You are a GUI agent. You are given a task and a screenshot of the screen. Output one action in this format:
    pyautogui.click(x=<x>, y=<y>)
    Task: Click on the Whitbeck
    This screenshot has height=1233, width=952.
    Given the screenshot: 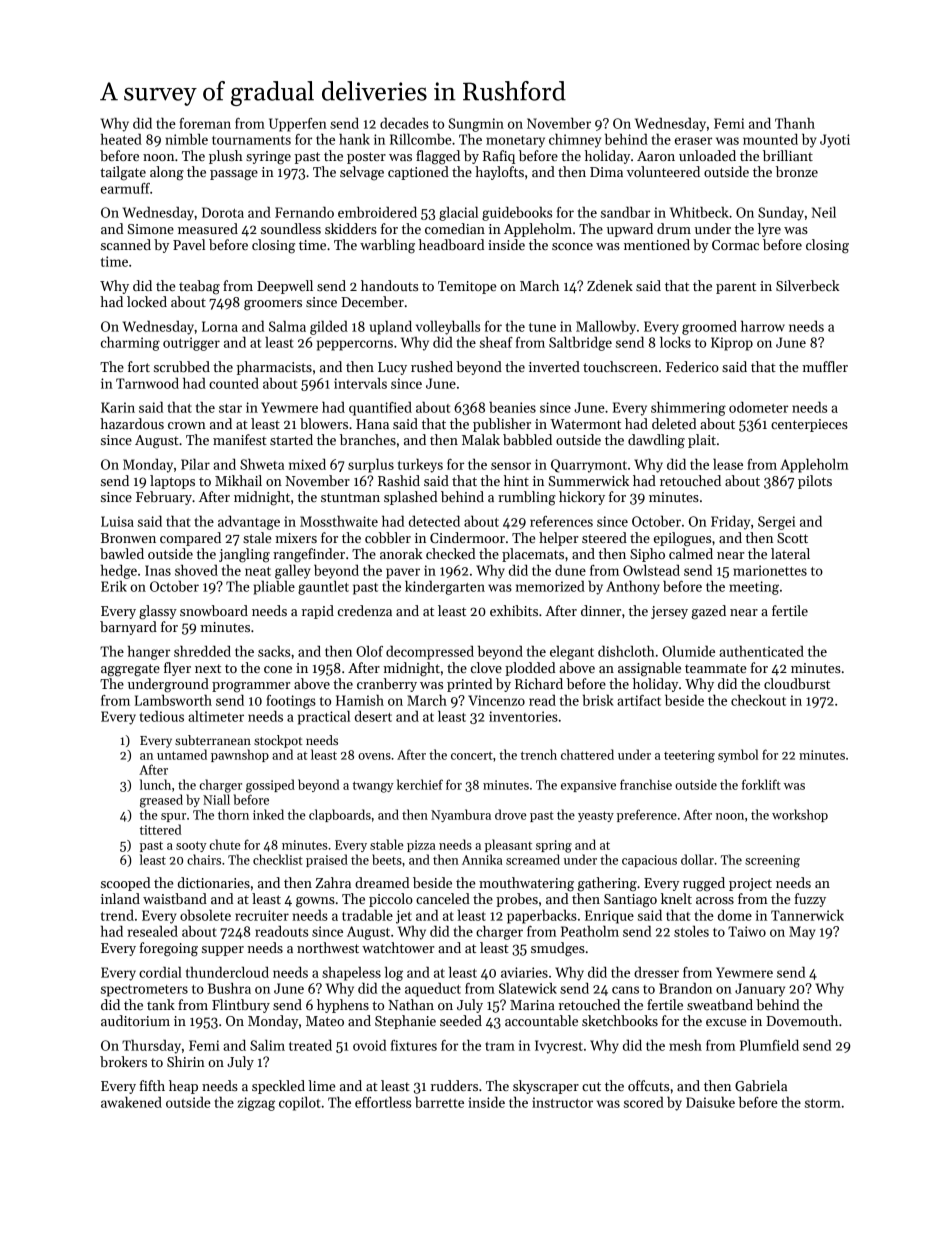 What is the action you would take?
    pyautogui.click(x=699, y=212)
